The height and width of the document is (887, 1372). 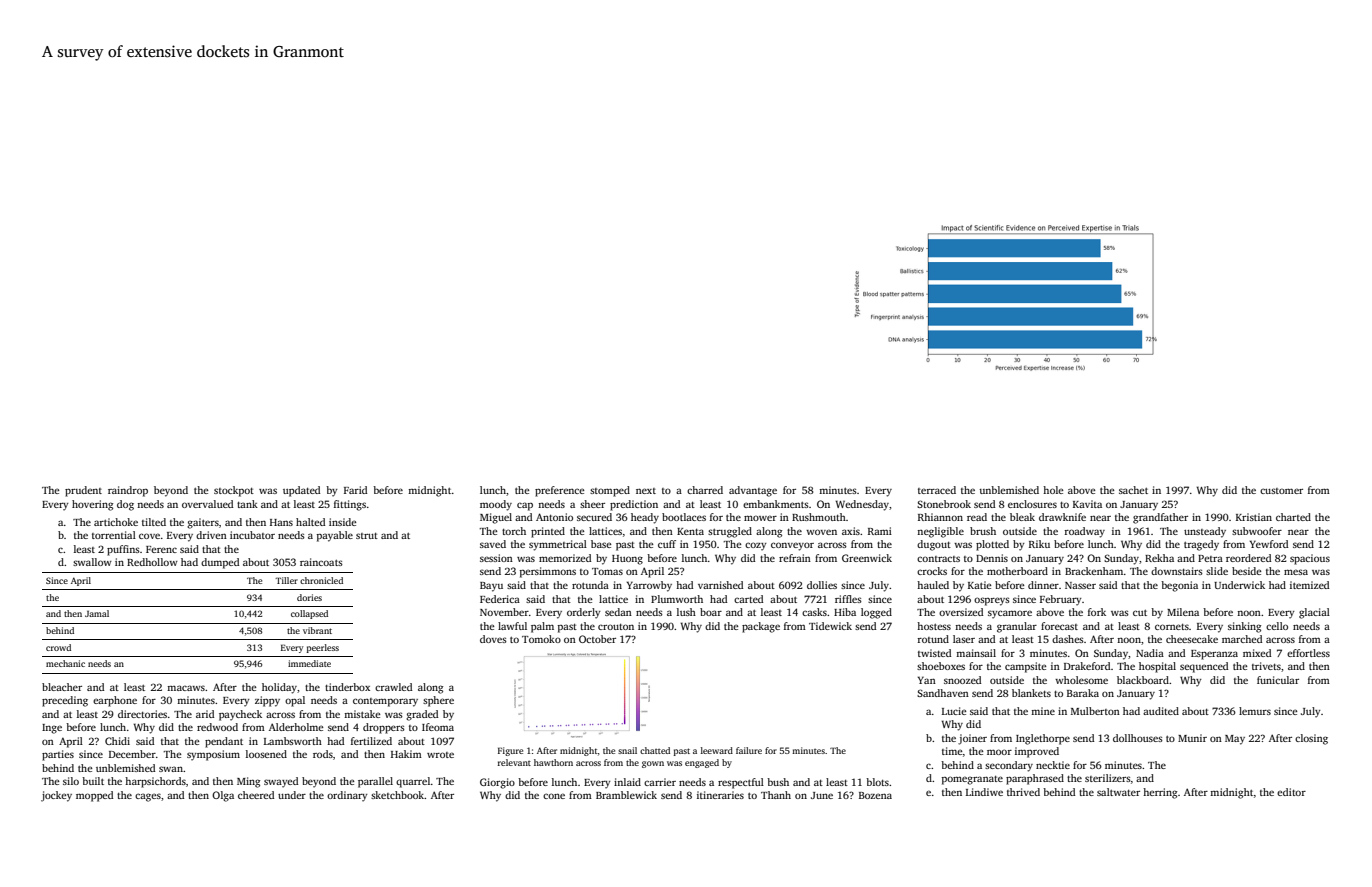 What do you see at coordinates (1311, 739) in the document?
I see `closing` at bounding box center [1311, 739].
